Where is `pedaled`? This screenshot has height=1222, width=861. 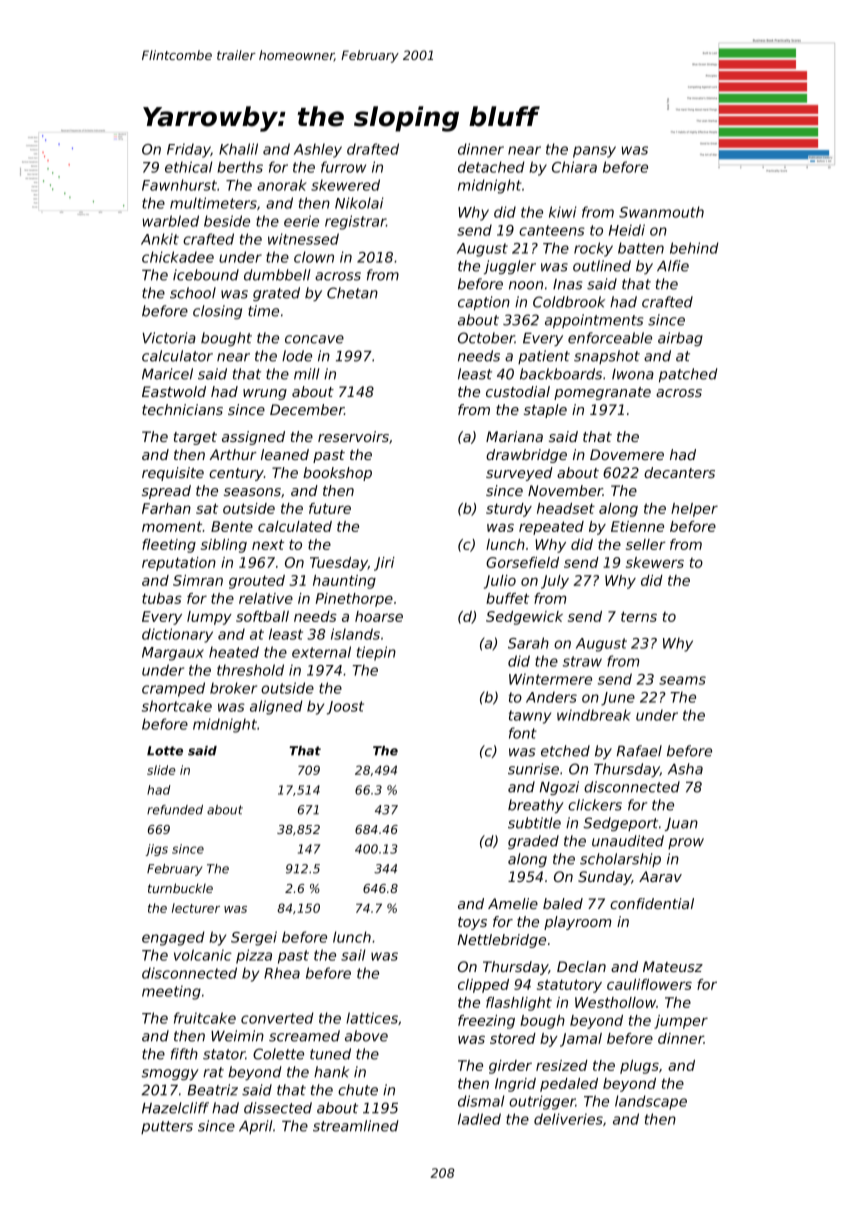
pedaled is located at coordinates (569, 1085).
